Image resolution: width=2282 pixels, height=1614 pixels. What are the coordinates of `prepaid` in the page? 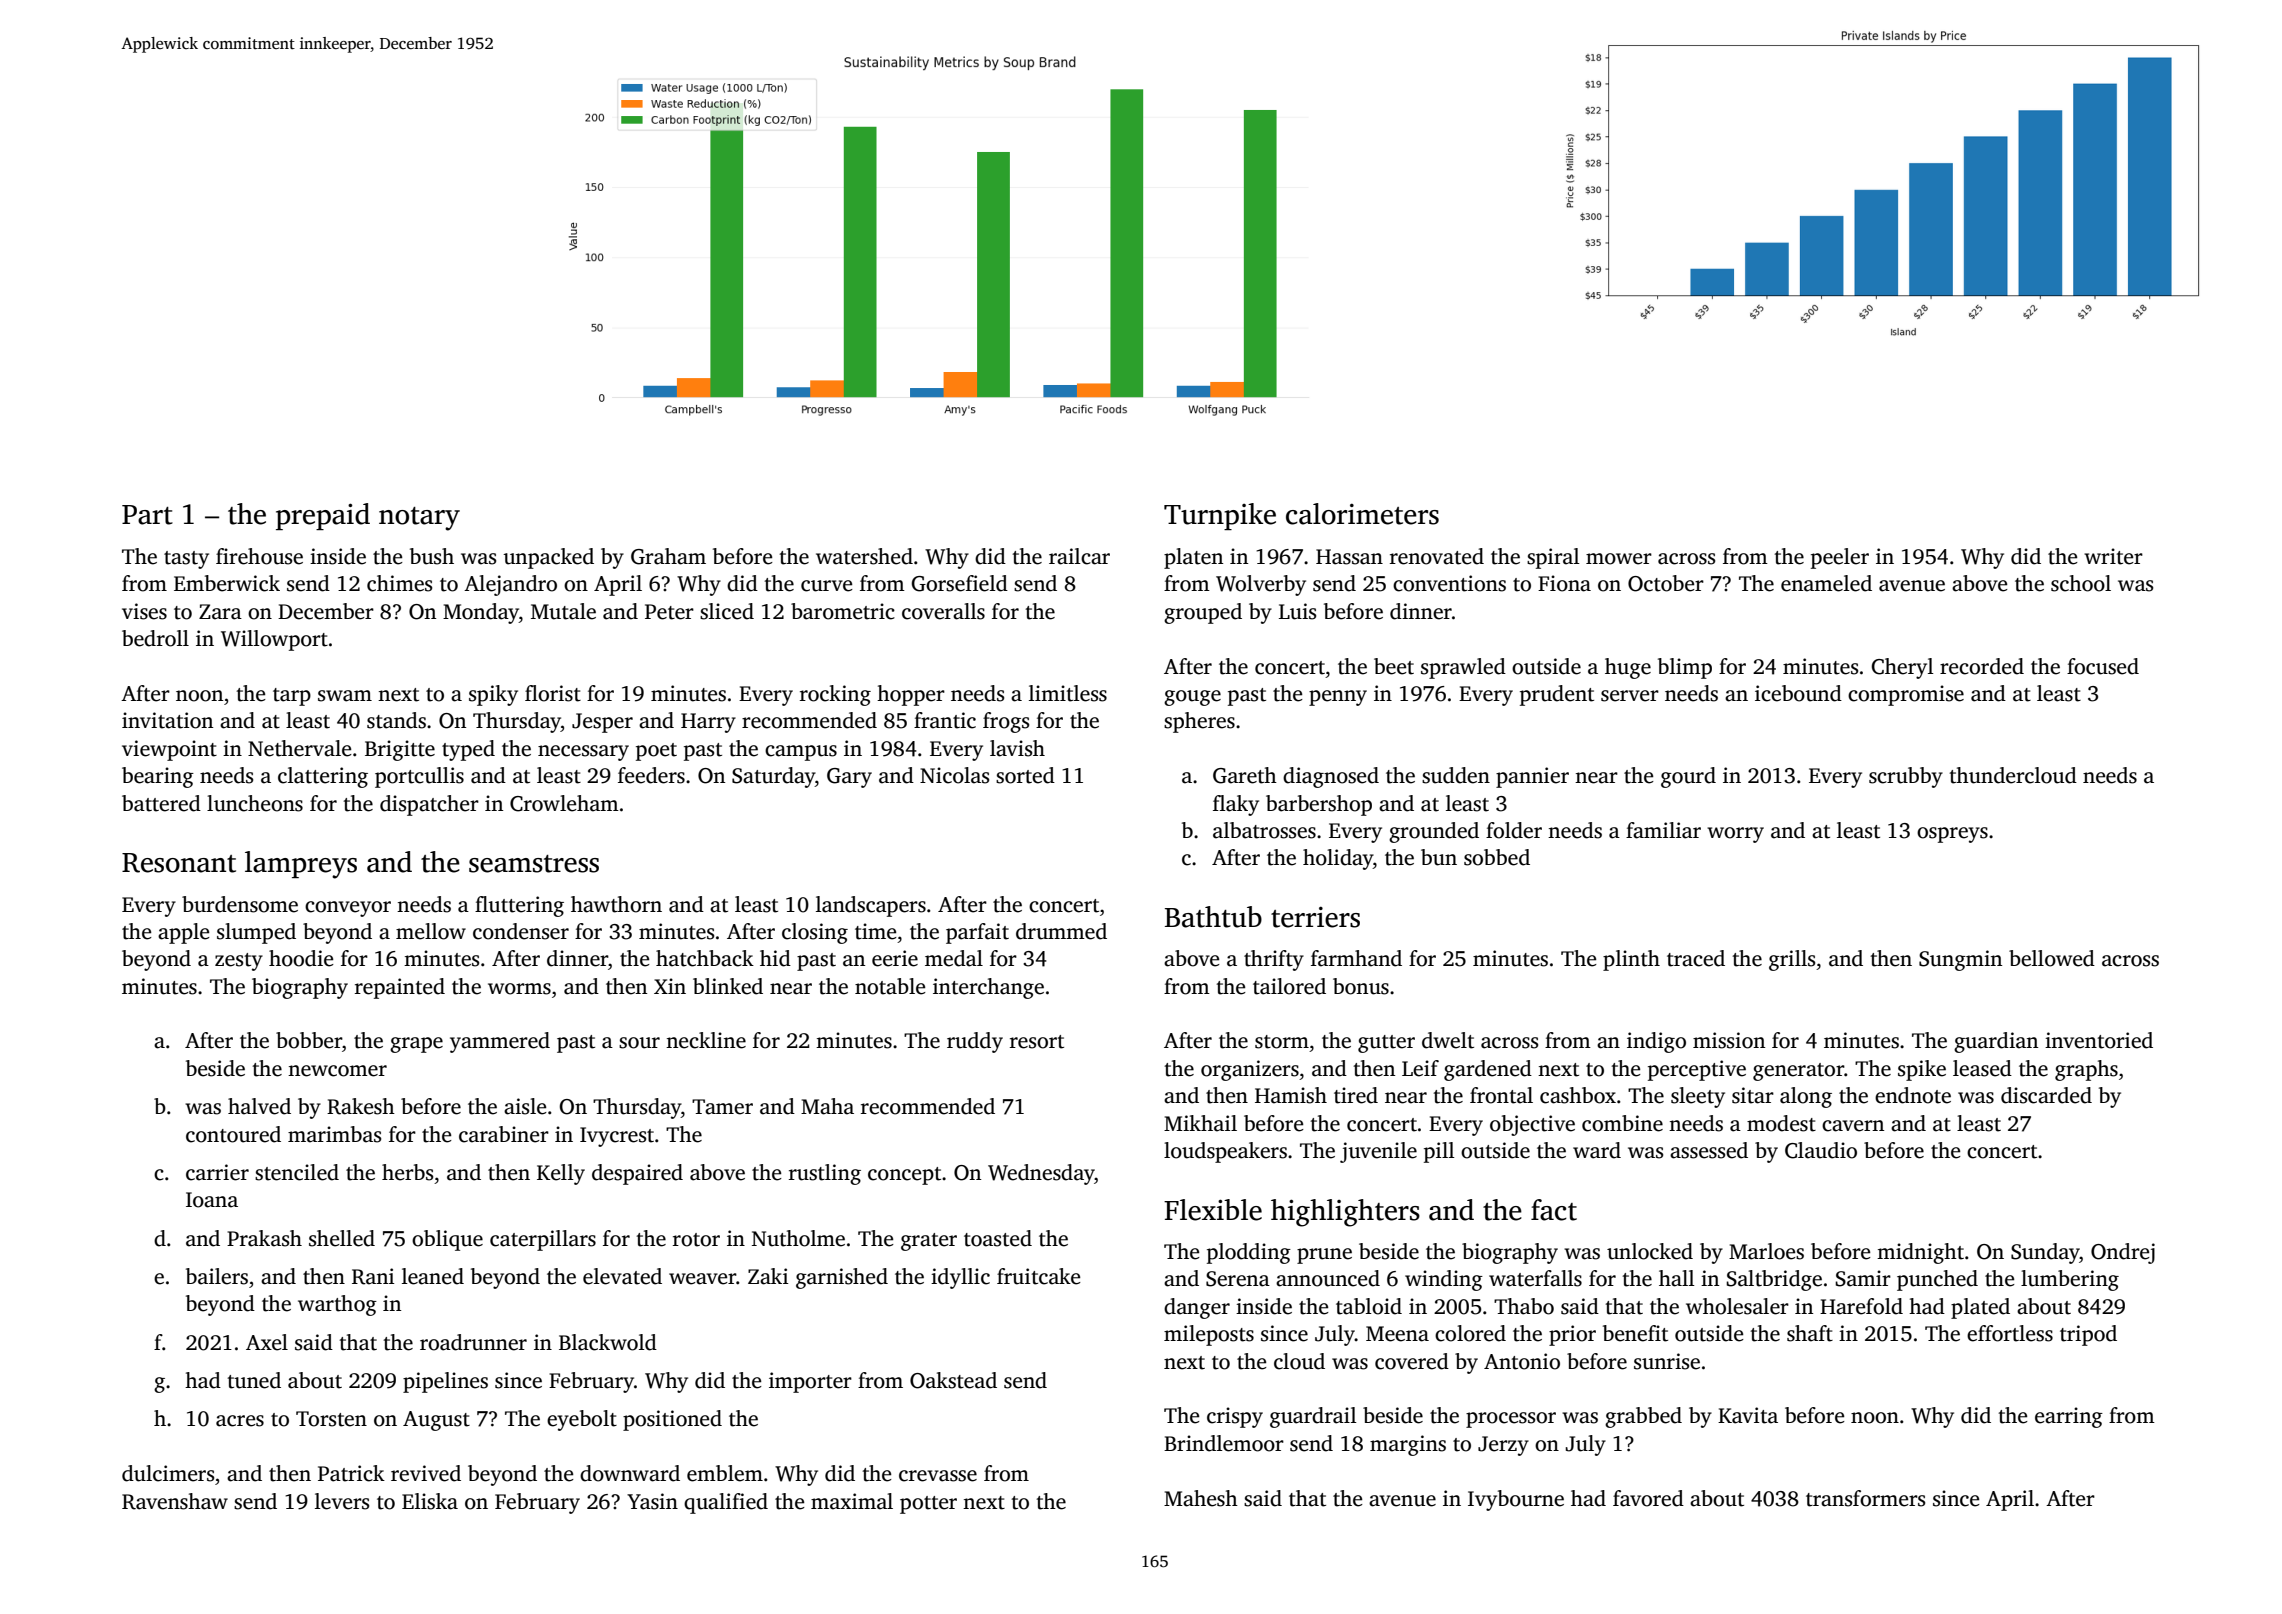 It's located at (323, 516).
